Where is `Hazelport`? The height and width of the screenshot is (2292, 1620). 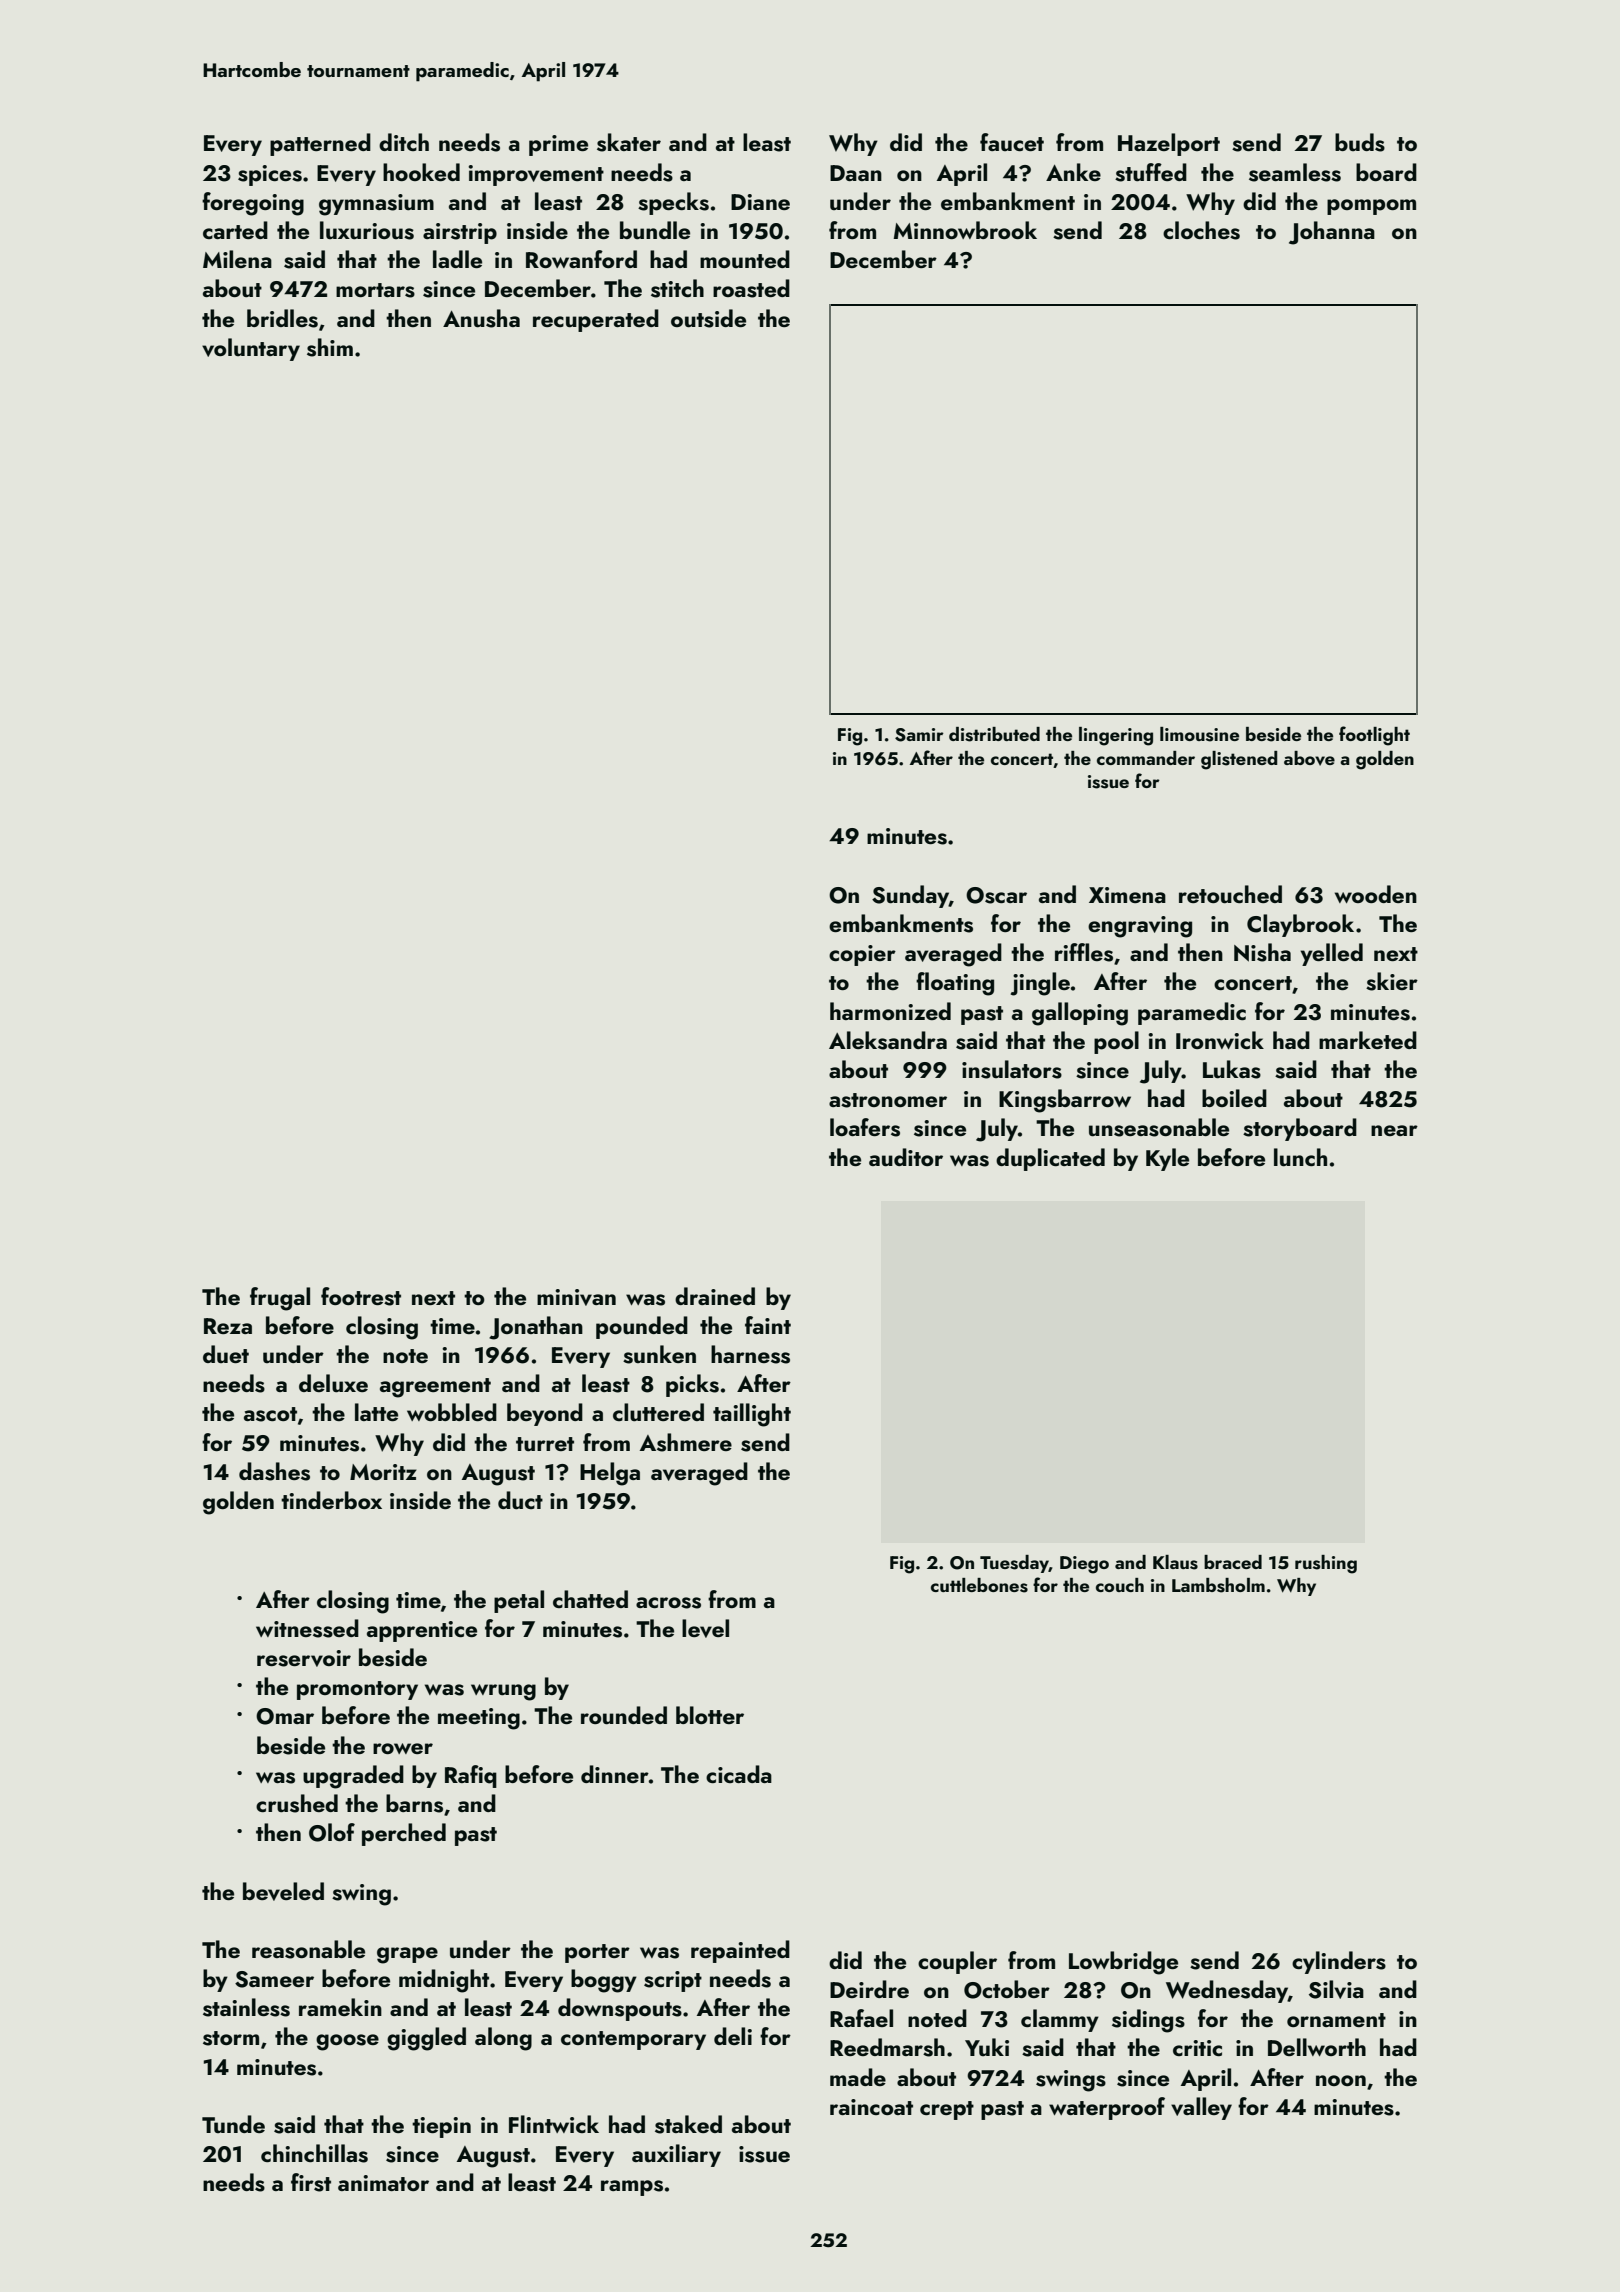
Hazelport is located at coordinates (1169, 144).
